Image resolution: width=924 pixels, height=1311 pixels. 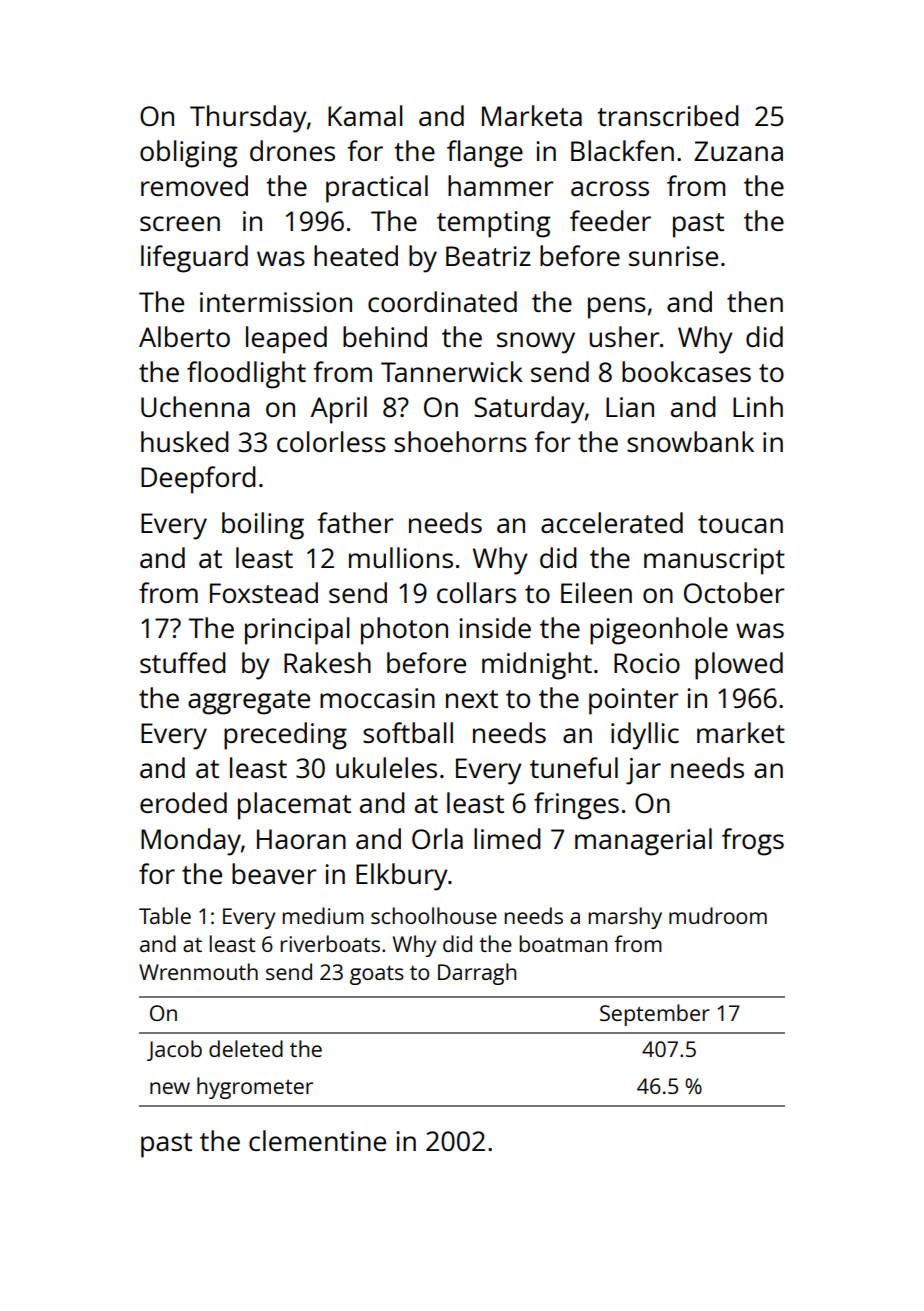 I want to click on transcribed, so click(x=668, y=115).
